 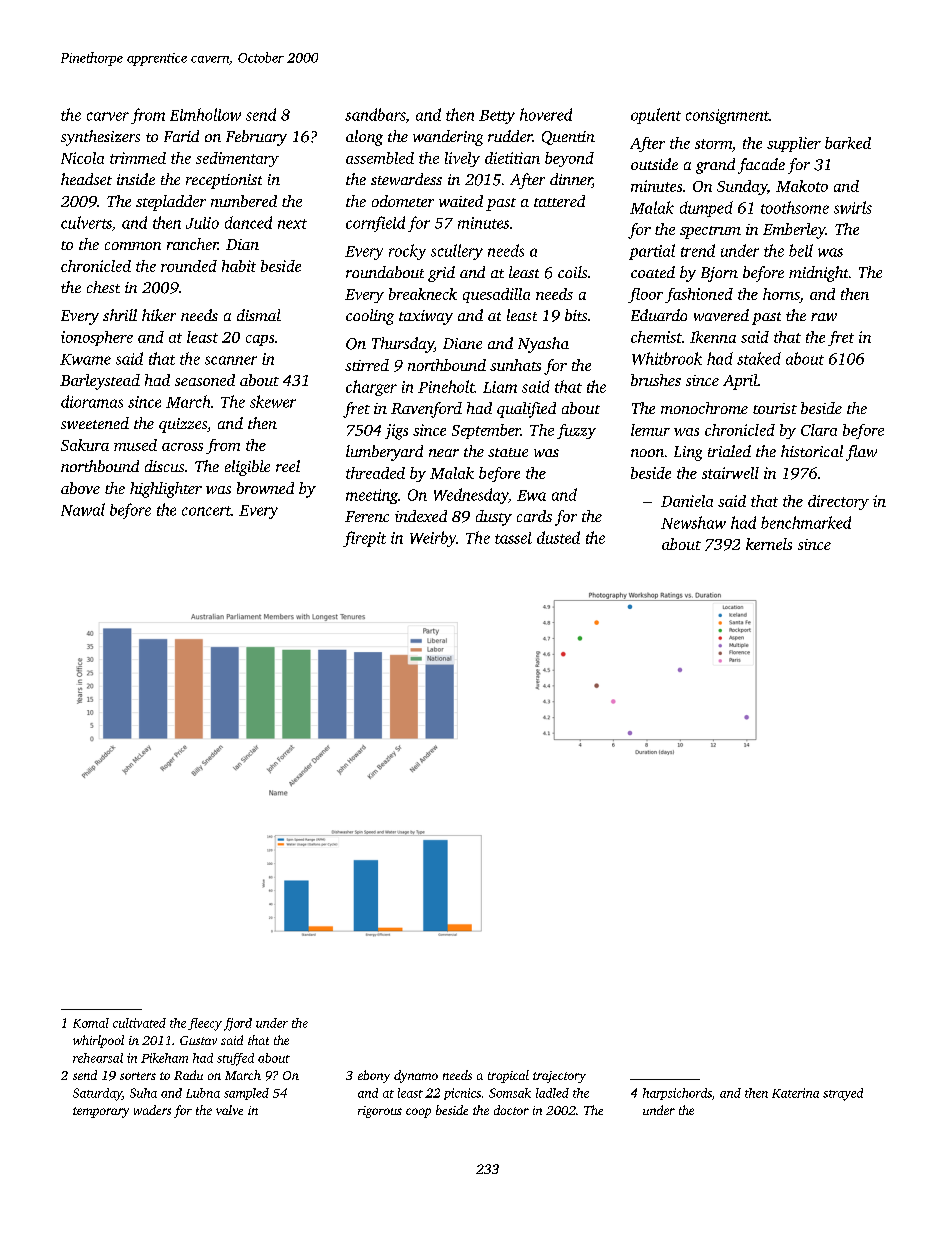 What do you see at coordinates (380, 1112) in the document?
I see `rigorous` at bounding box center [380, 1112].
